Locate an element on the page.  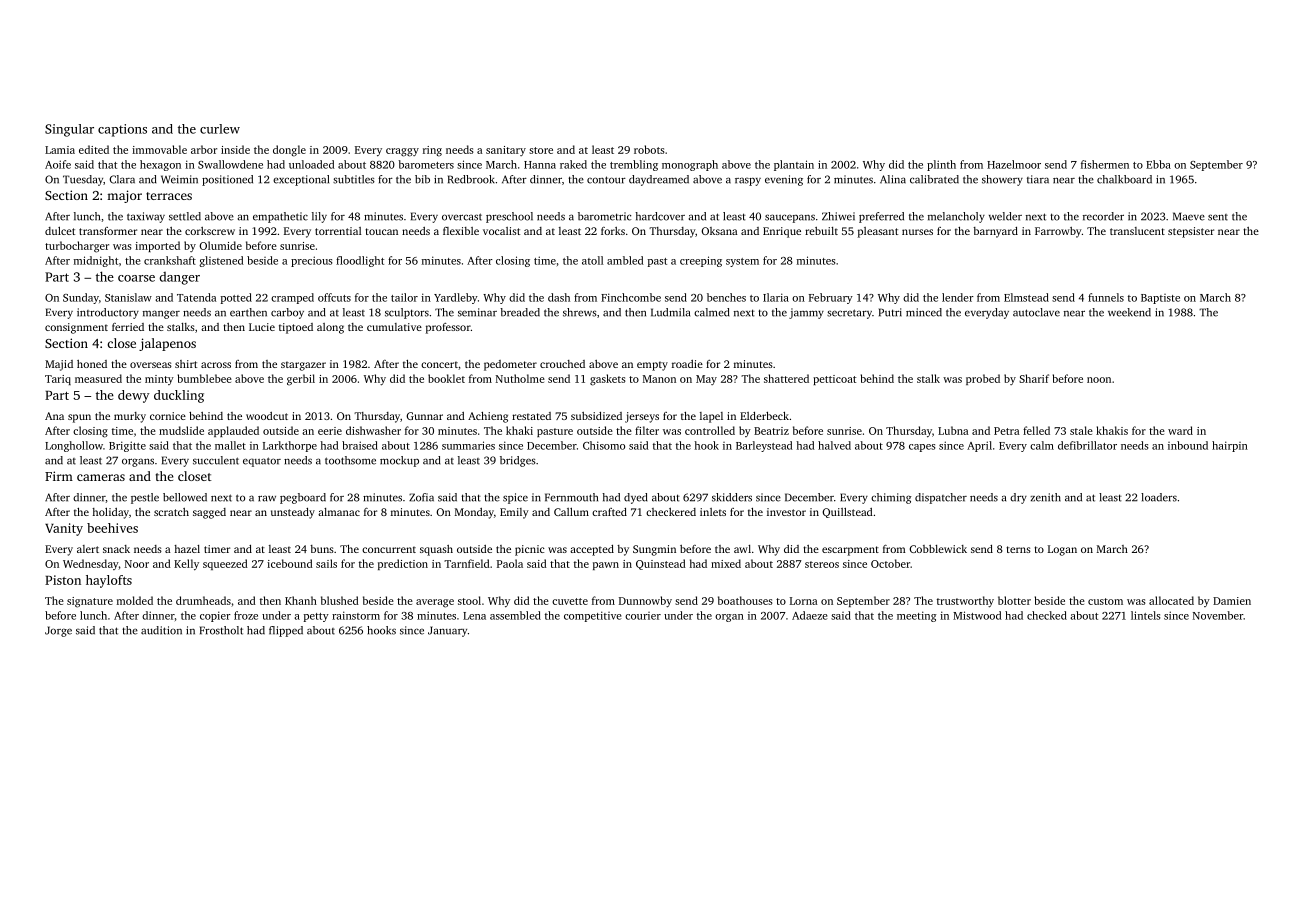
curlew is located at coordinates (220, 129).
